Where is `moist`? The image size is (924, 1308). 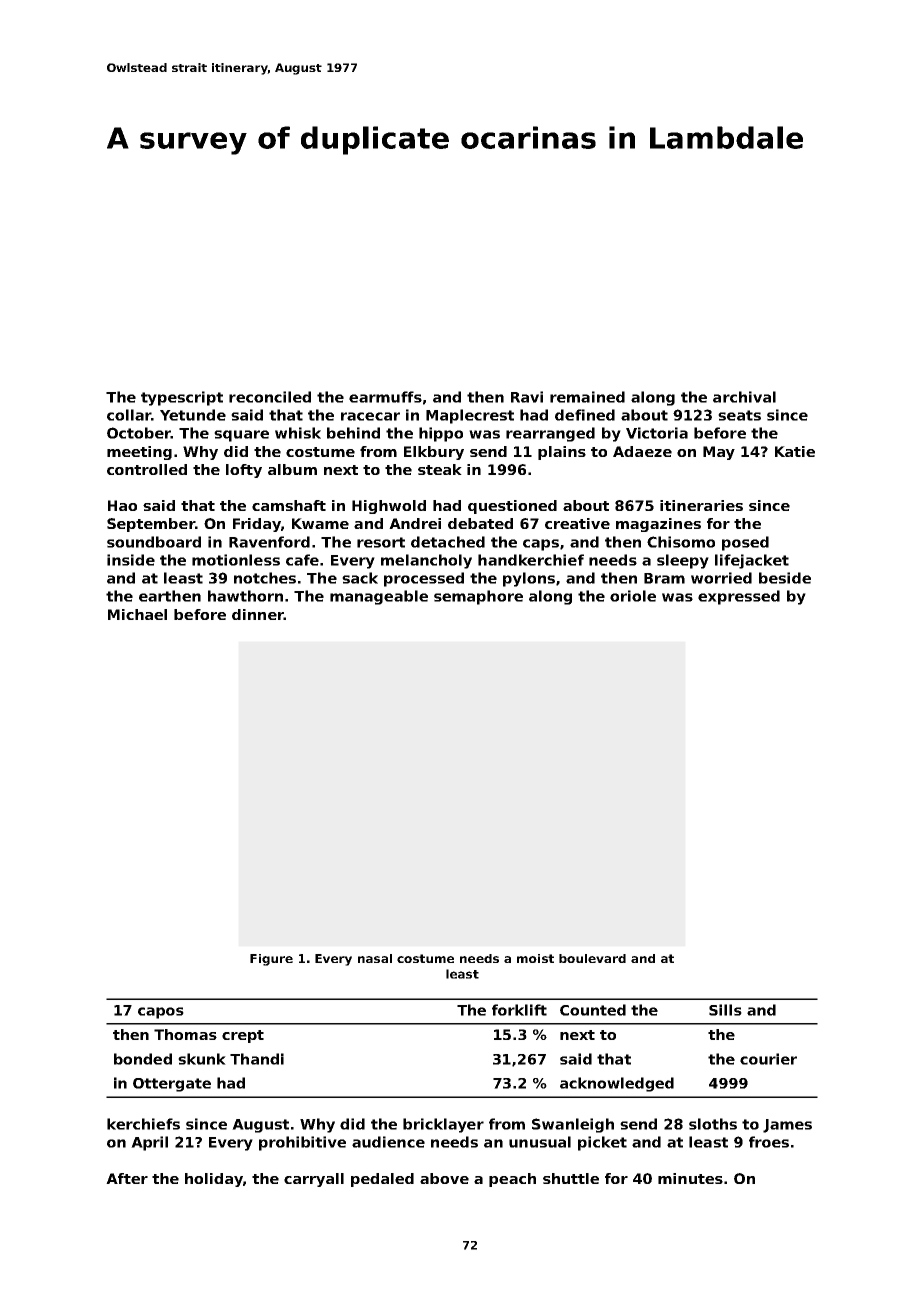
moist is located at coordinates (535, 958).
